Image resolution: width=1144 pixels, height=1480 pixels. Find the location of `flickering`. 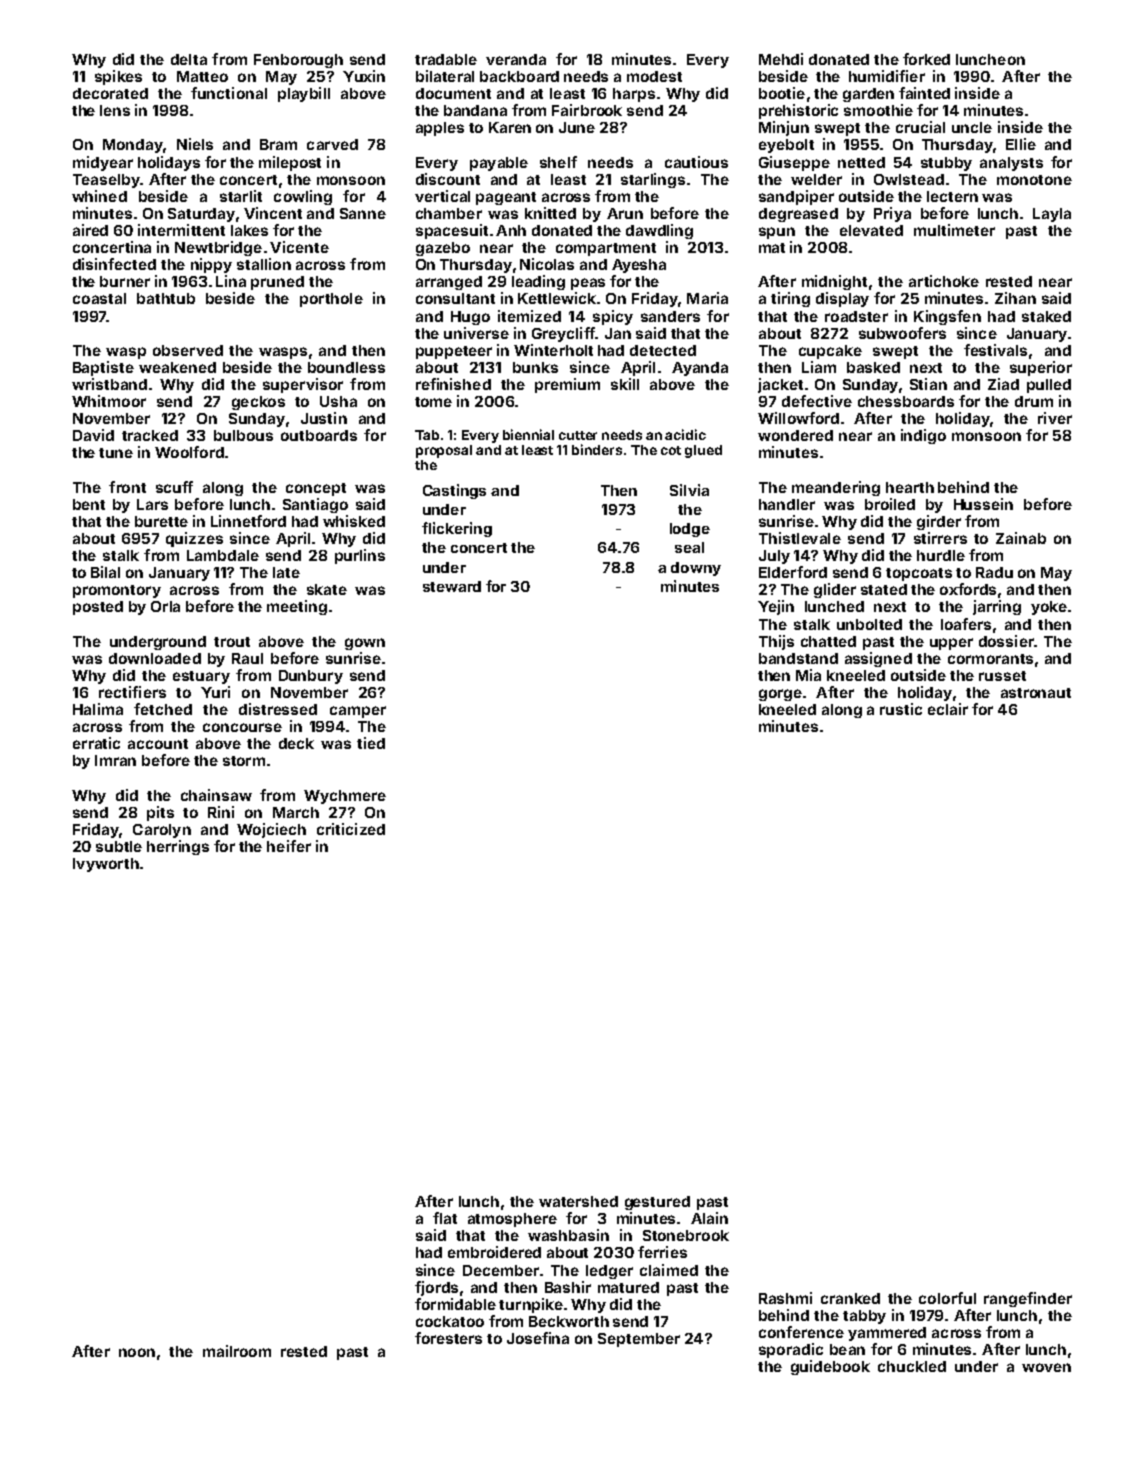

flickering is located at coordinates (457, 529).
